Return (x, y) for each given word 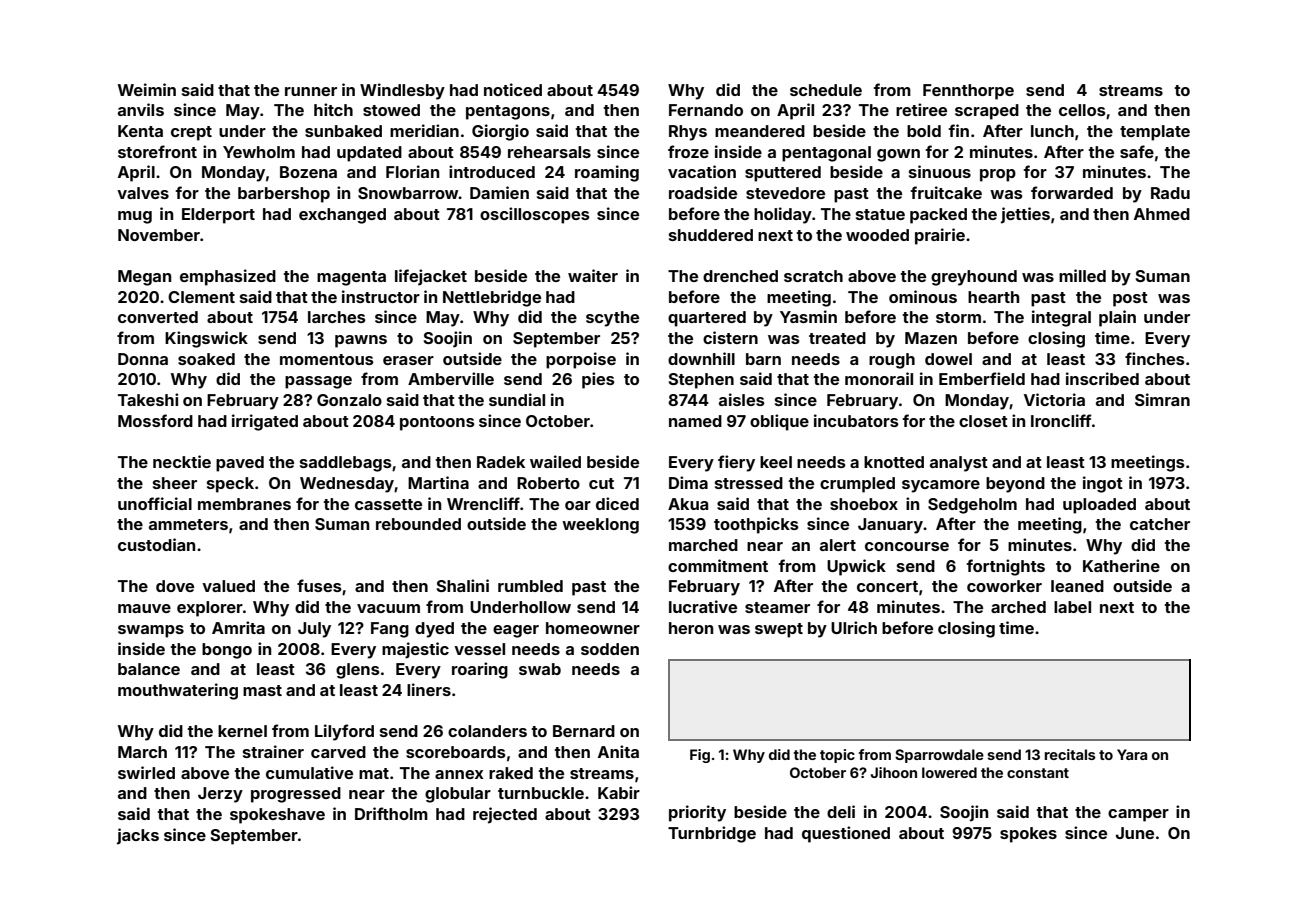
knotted (894, 462)
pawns (361, 341)
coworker (1004, 586)
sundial (517, 399)
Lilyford (344, 732)
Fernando (706, 110)
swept (779, 630)
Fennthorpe (968, 92)
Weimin (147, 89)
